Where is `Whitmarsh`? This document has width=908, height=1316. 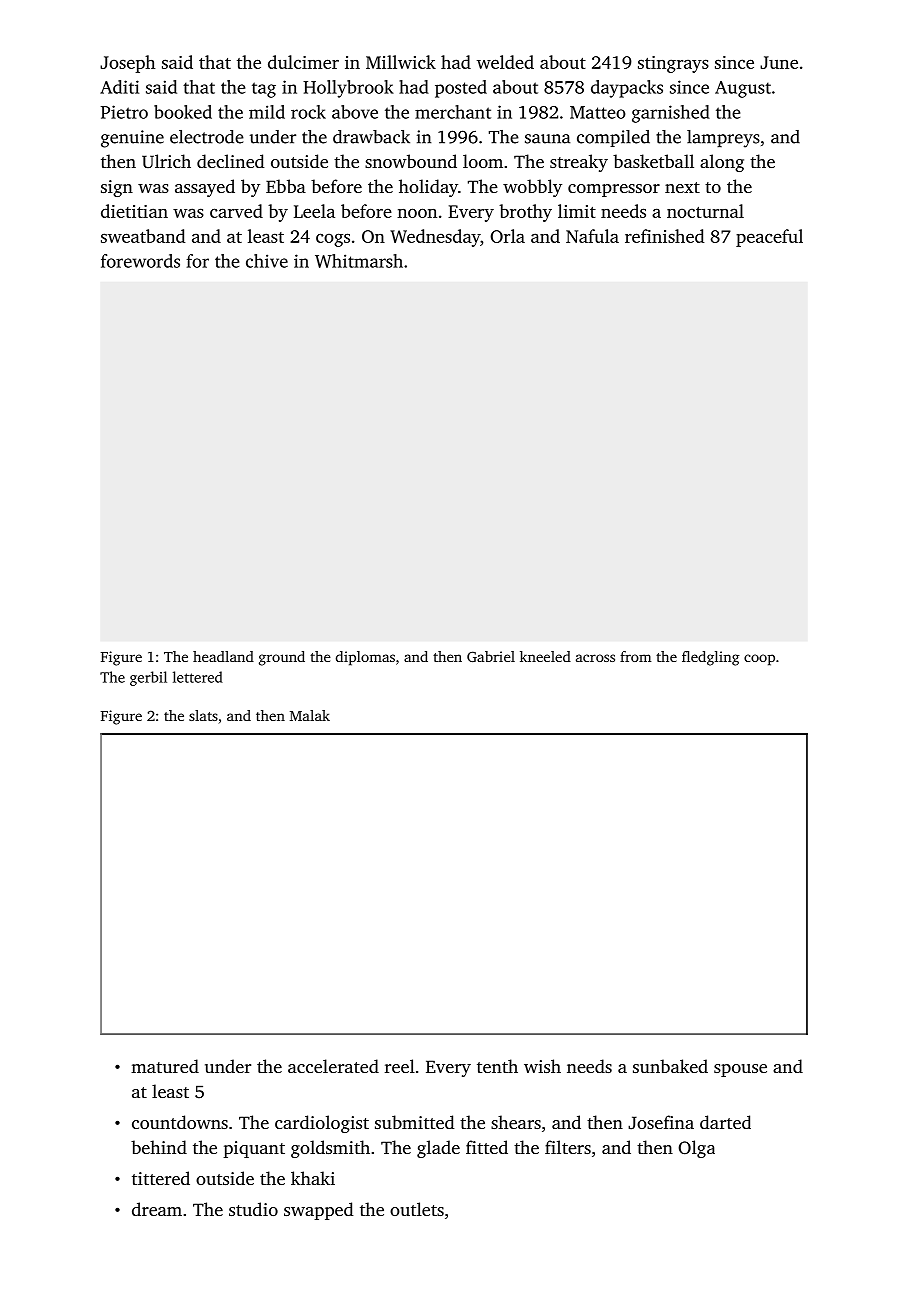 Whitmarsh is located at coordinates (359, 261).
